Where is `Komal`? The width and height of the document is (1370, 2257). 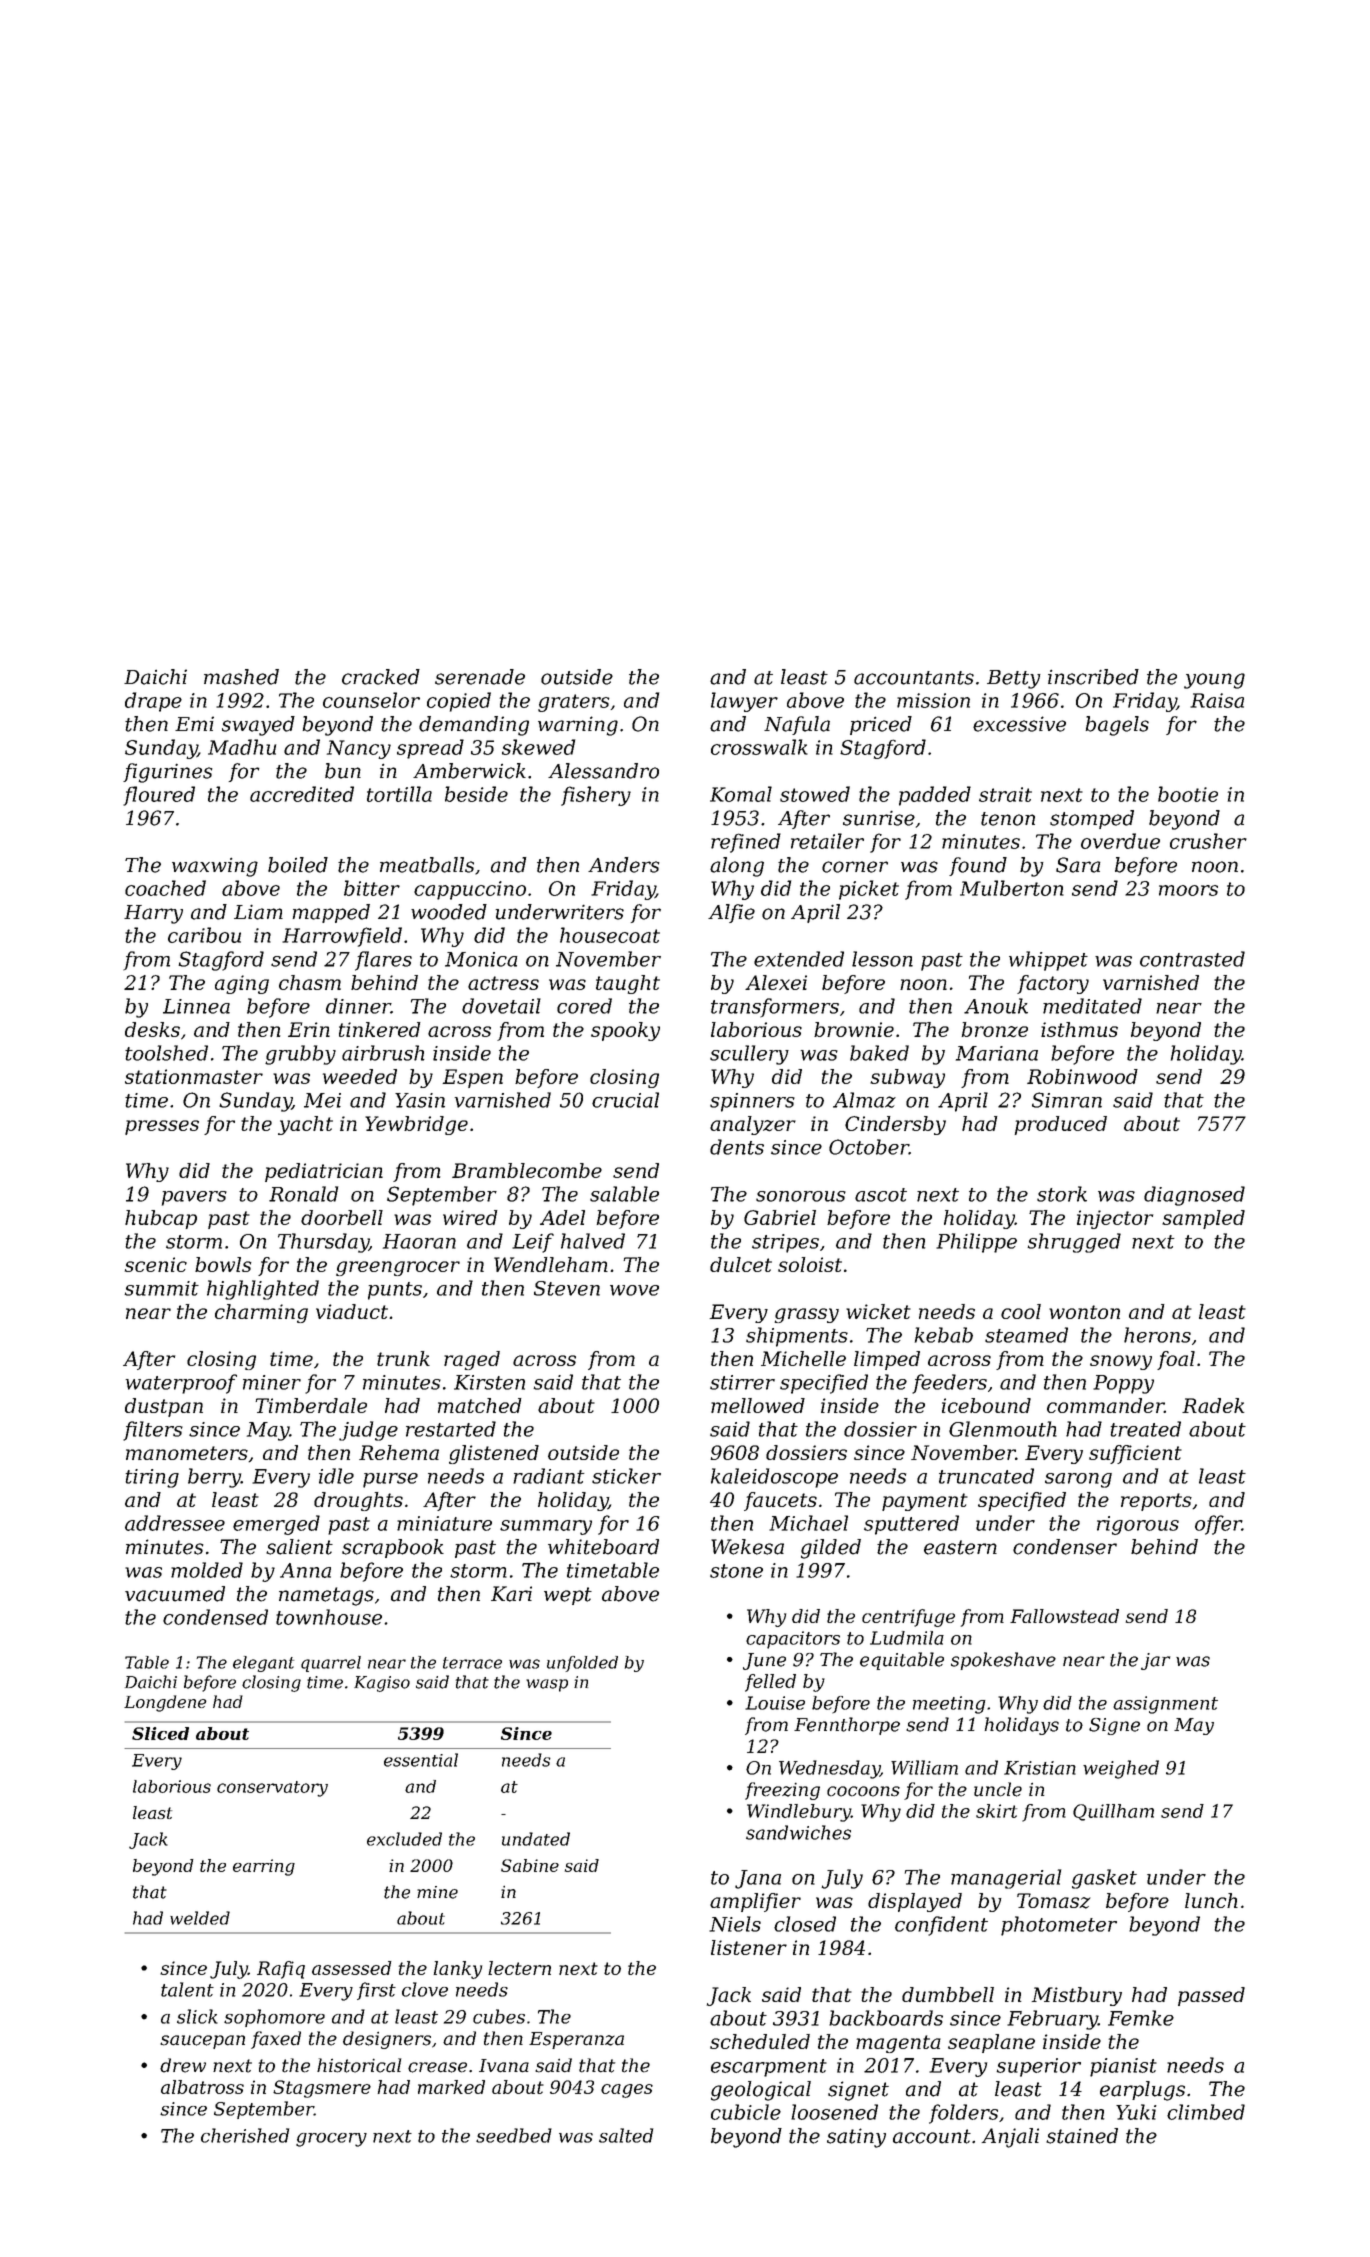
Komal is located at coordinates (741, 794).
